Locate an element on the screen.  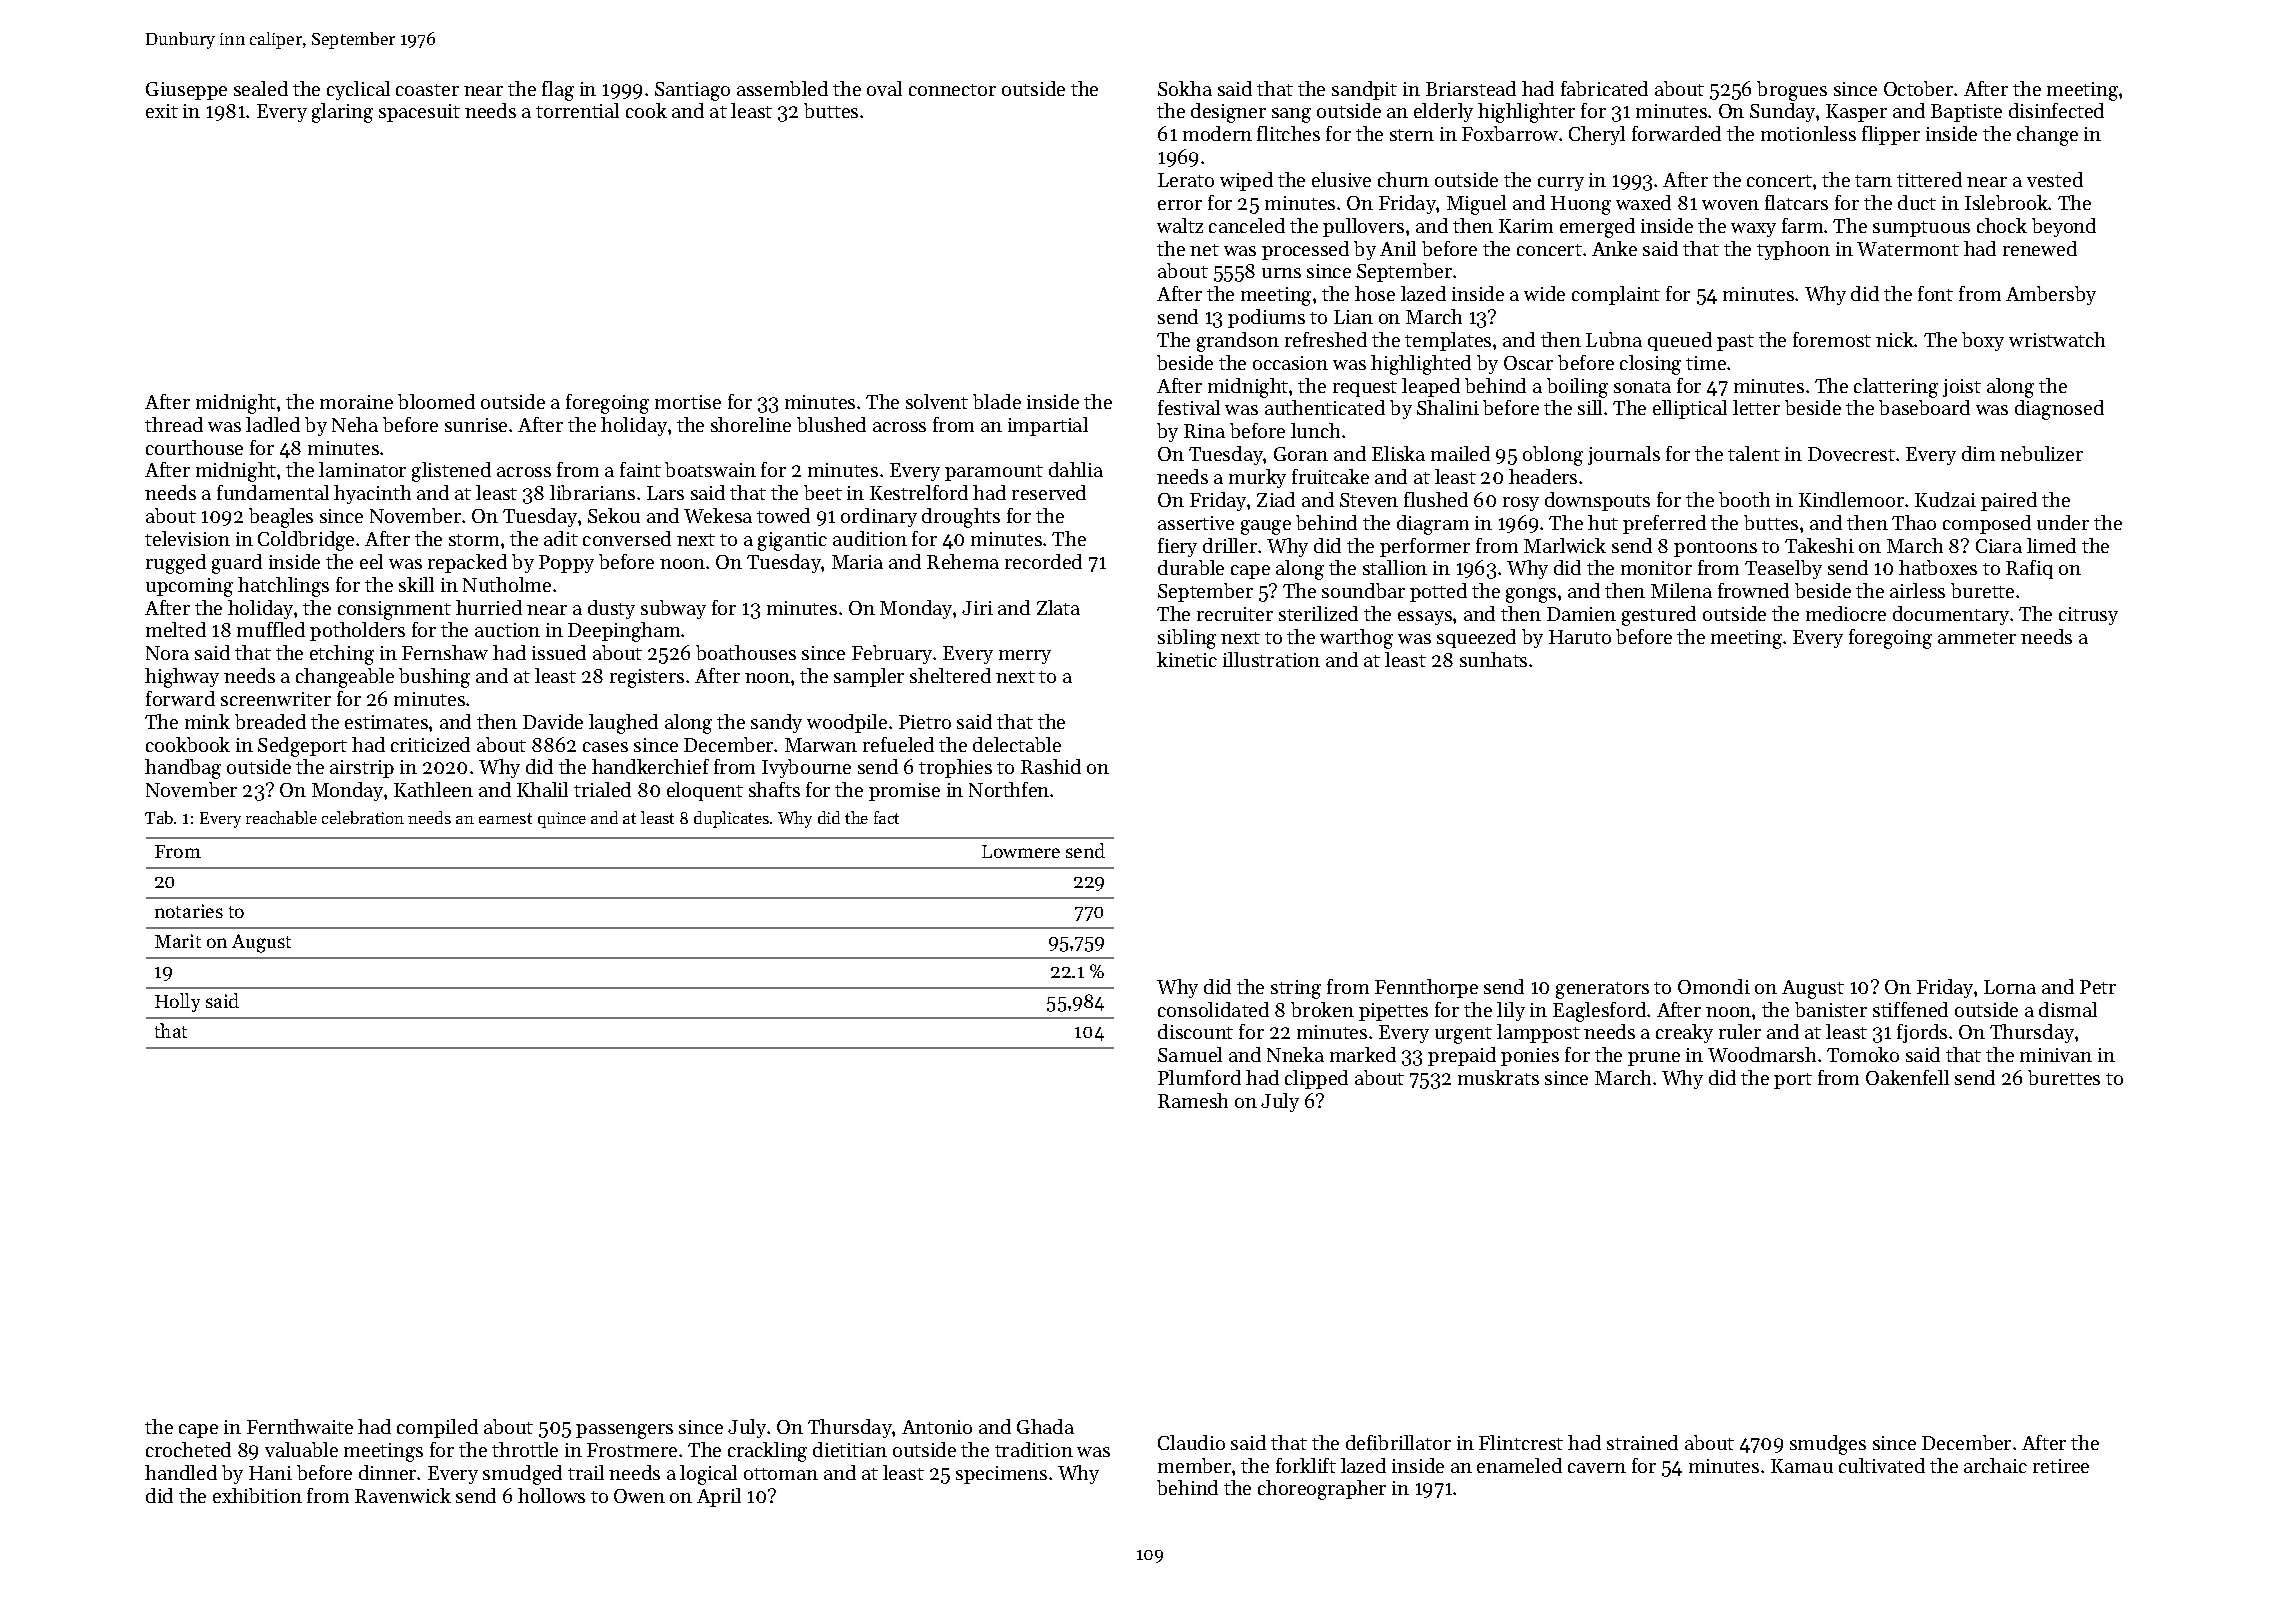
Steven is located at coordinates (1369, 500).
